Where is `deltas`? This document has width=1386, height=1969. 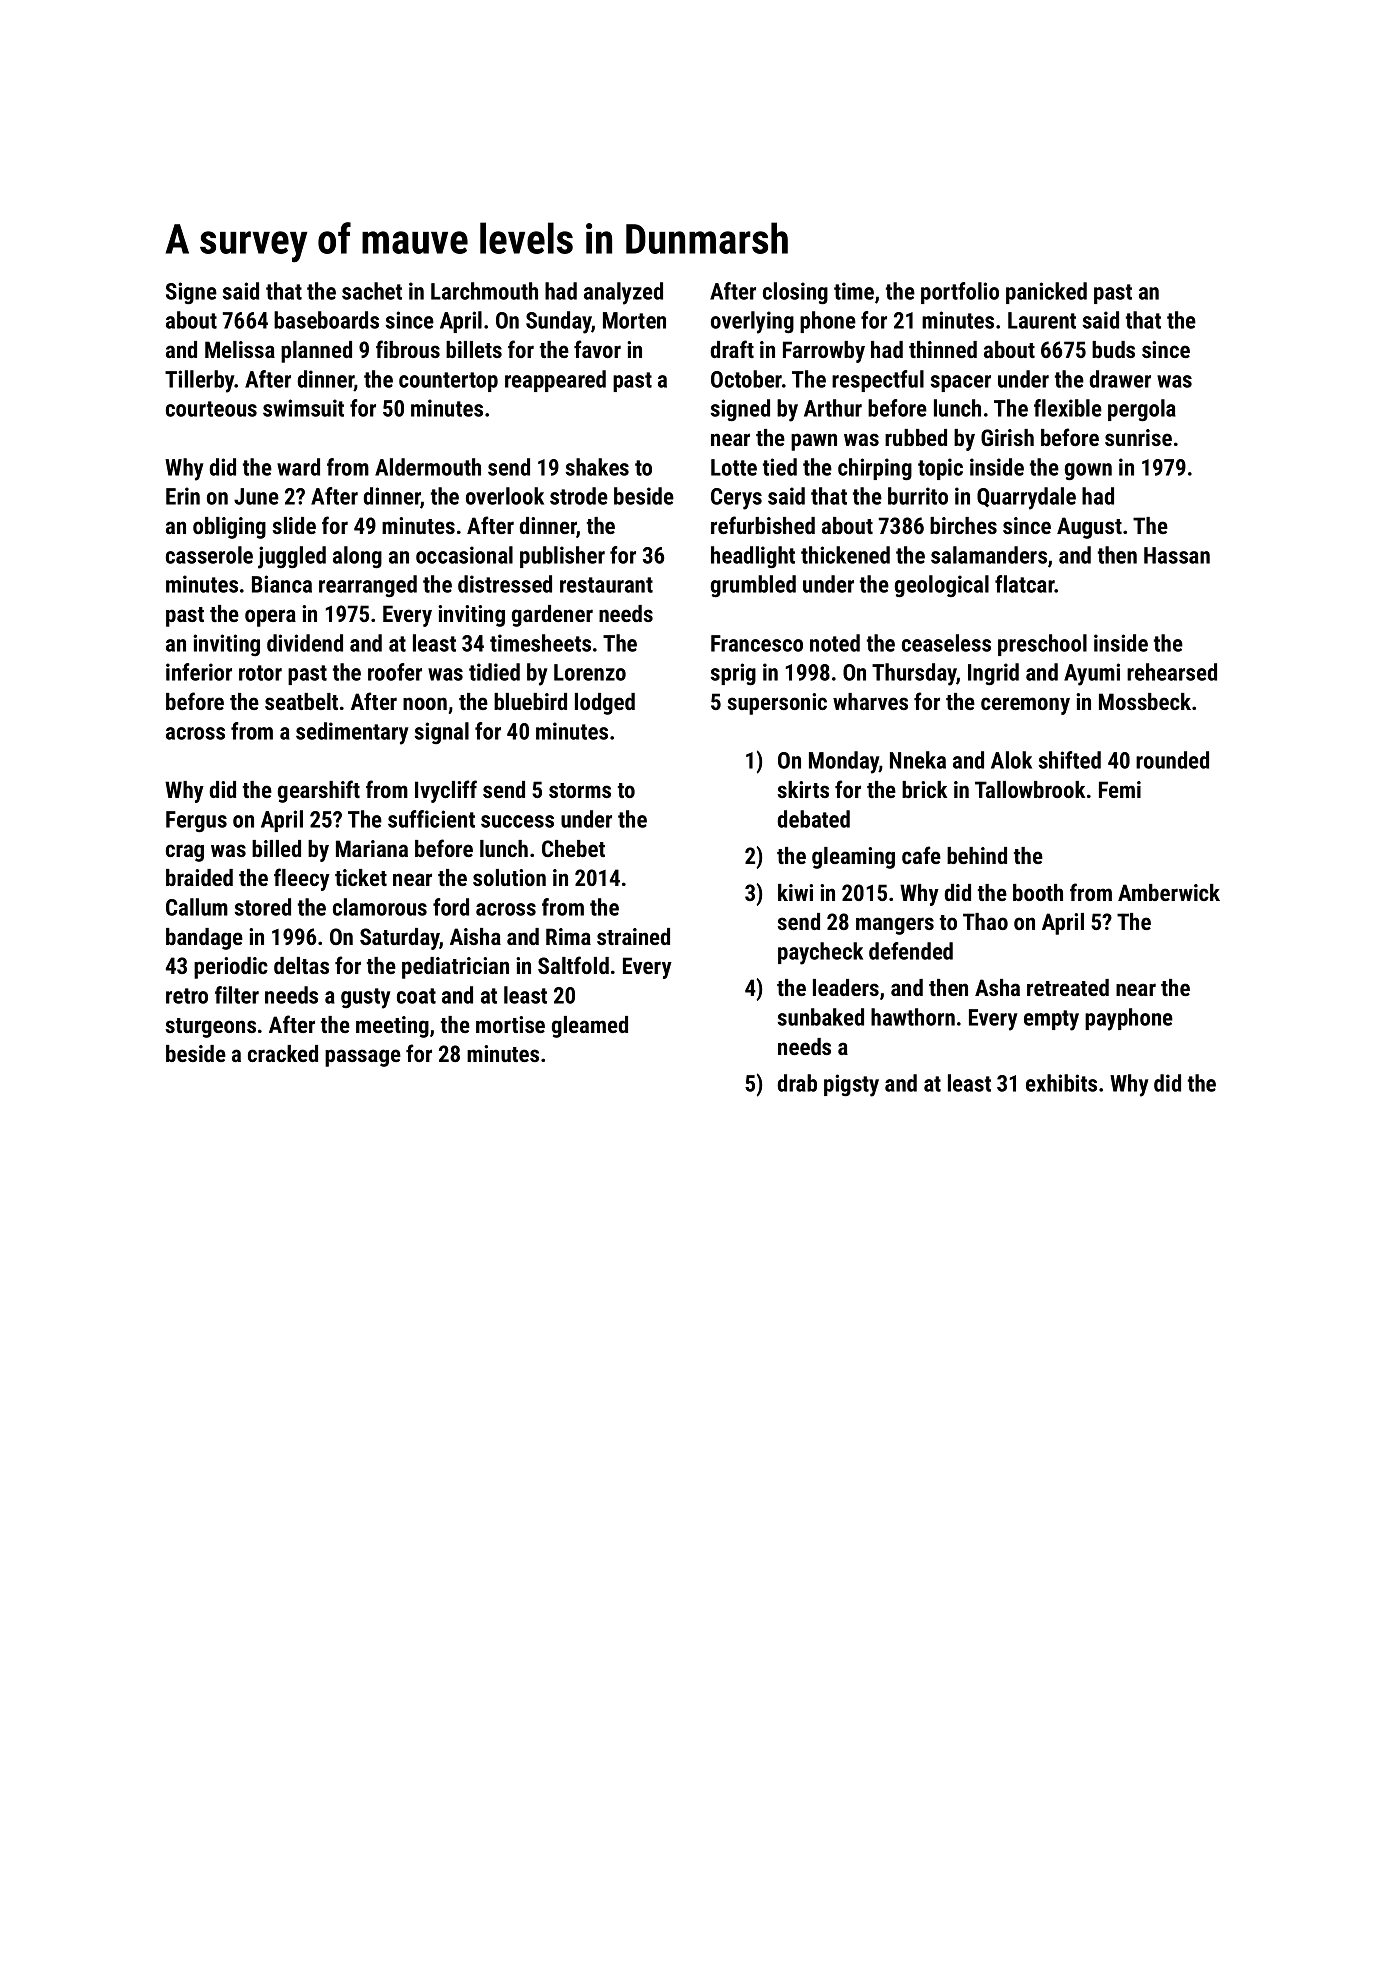
deltas is located at coordinates (301, 965).
